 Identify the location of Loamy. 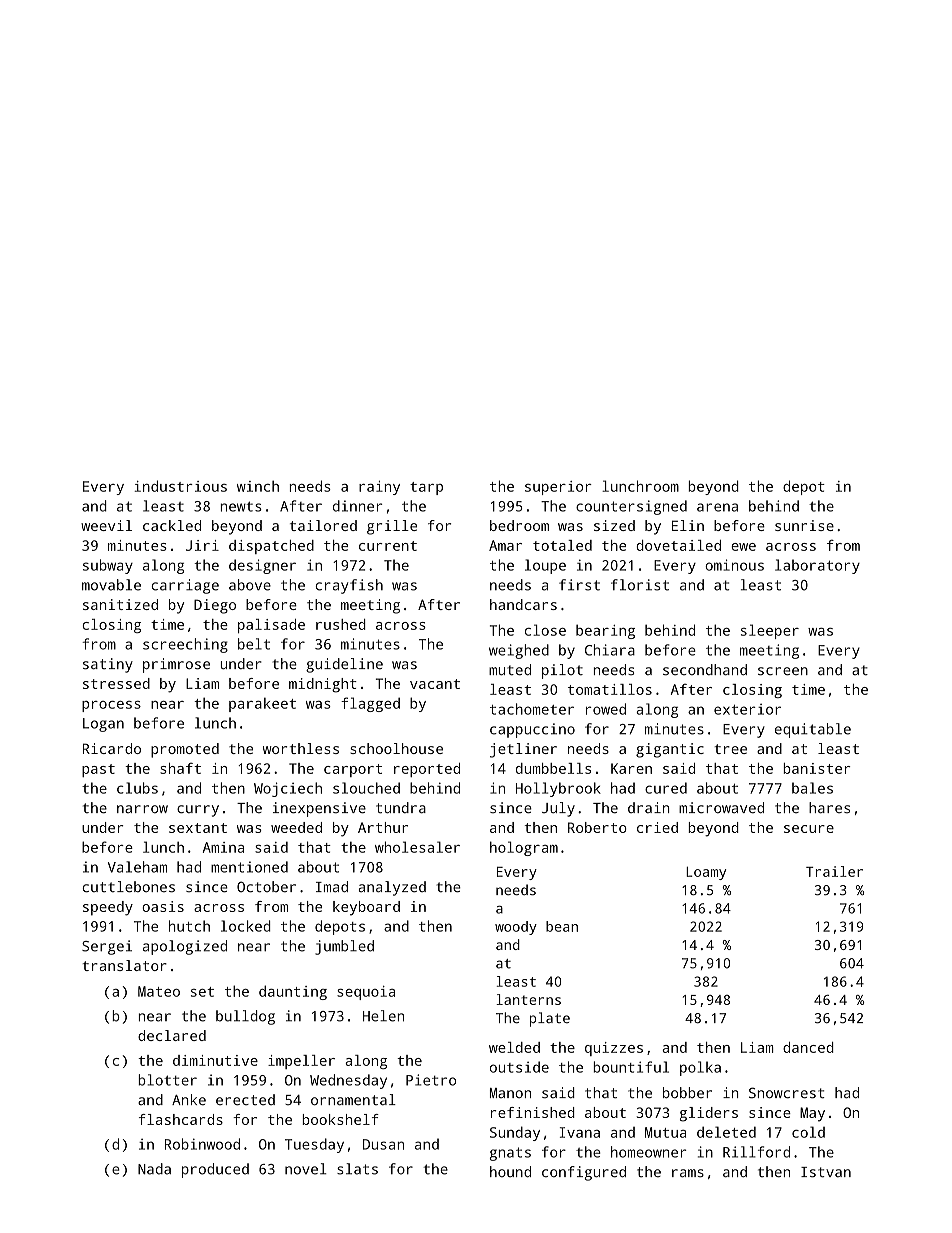
(706, 873).
